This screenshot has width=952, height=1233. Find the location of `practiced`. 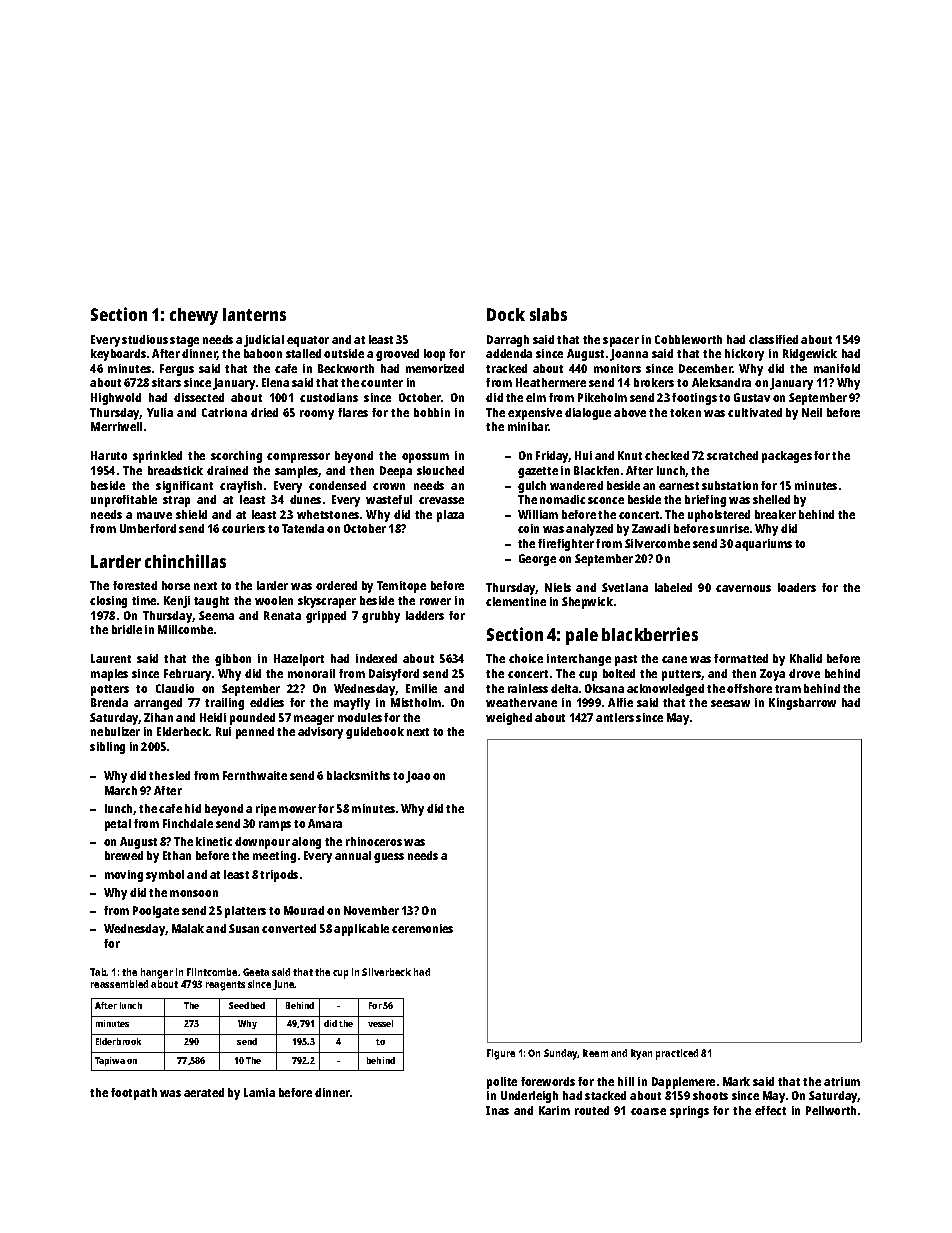

practiced is located at coordinates (677, 1054).
